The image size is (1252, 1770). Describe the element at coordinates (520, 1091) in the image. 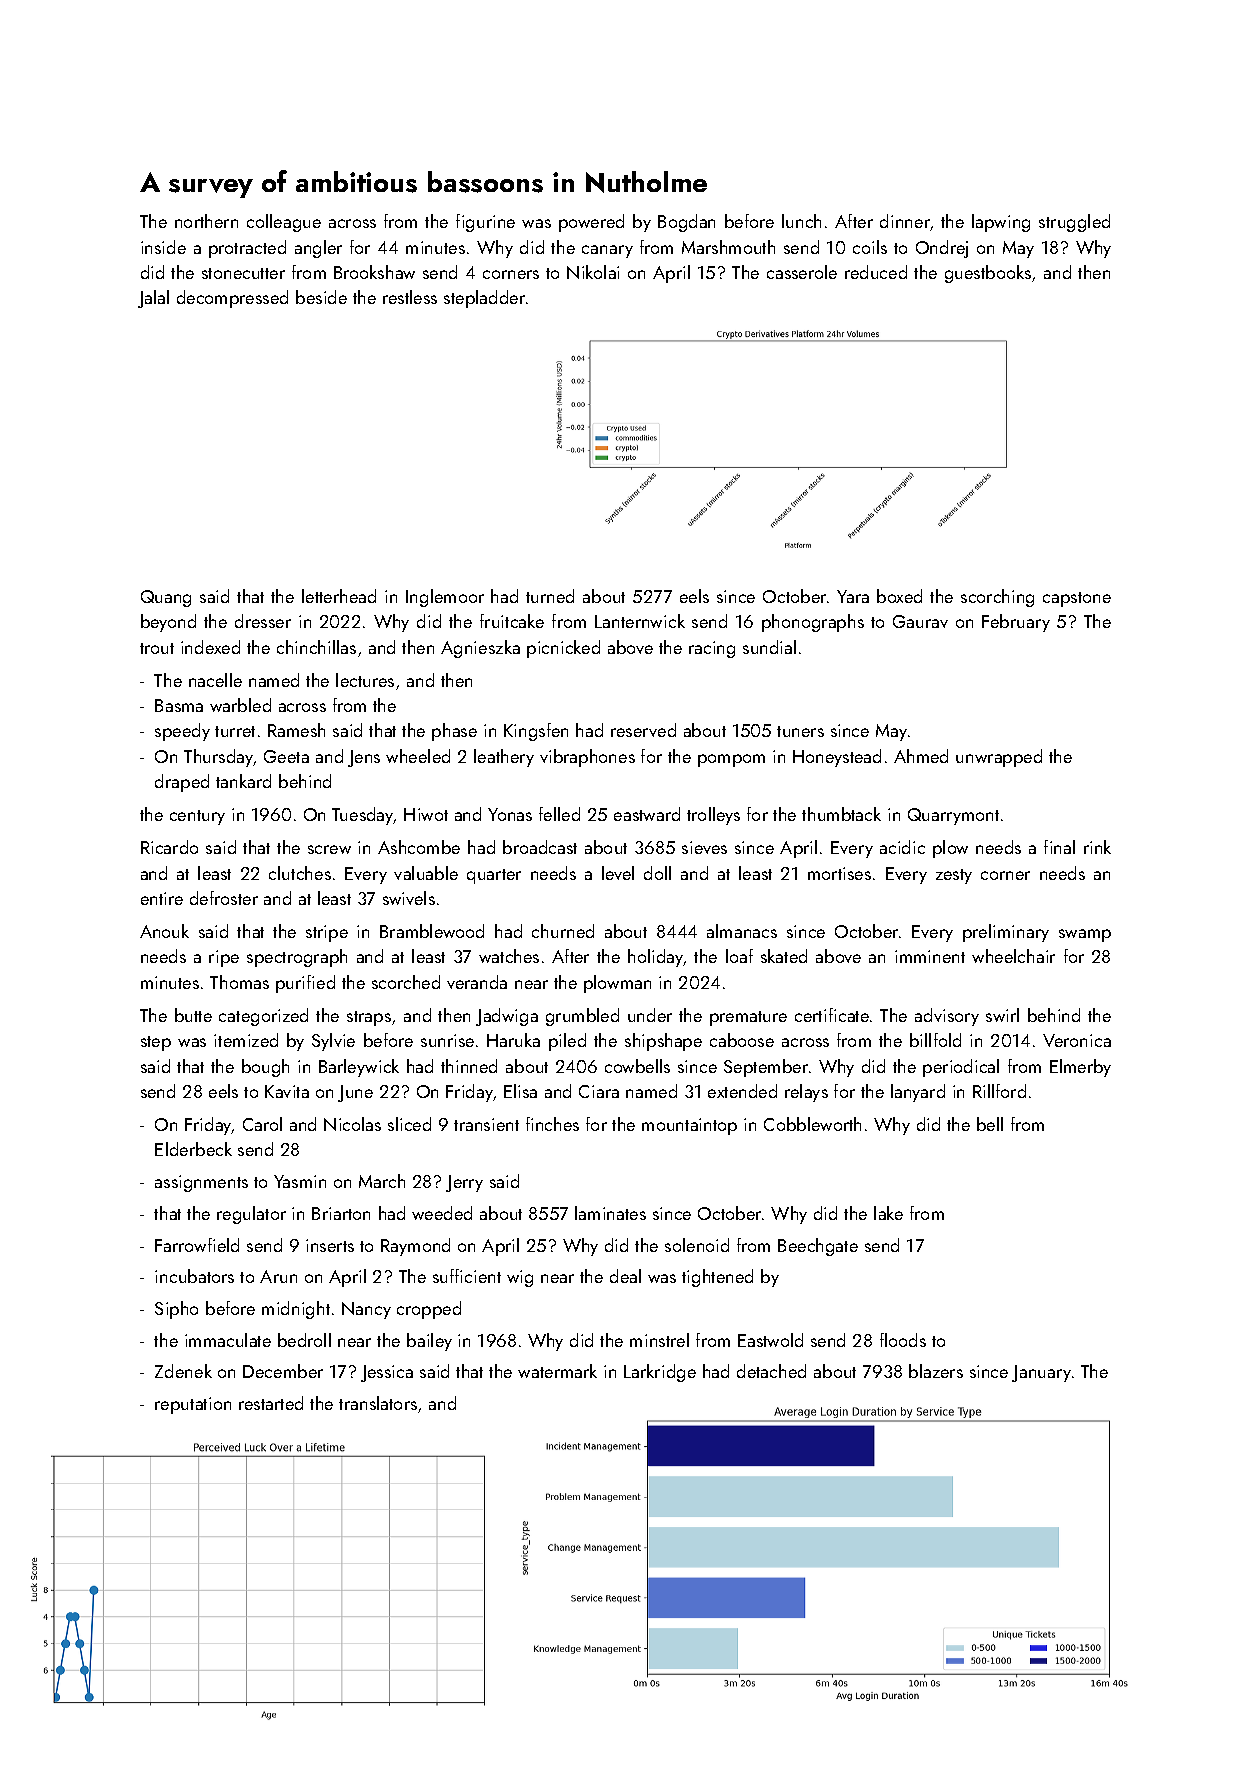

I see `Elisa` at that location.
